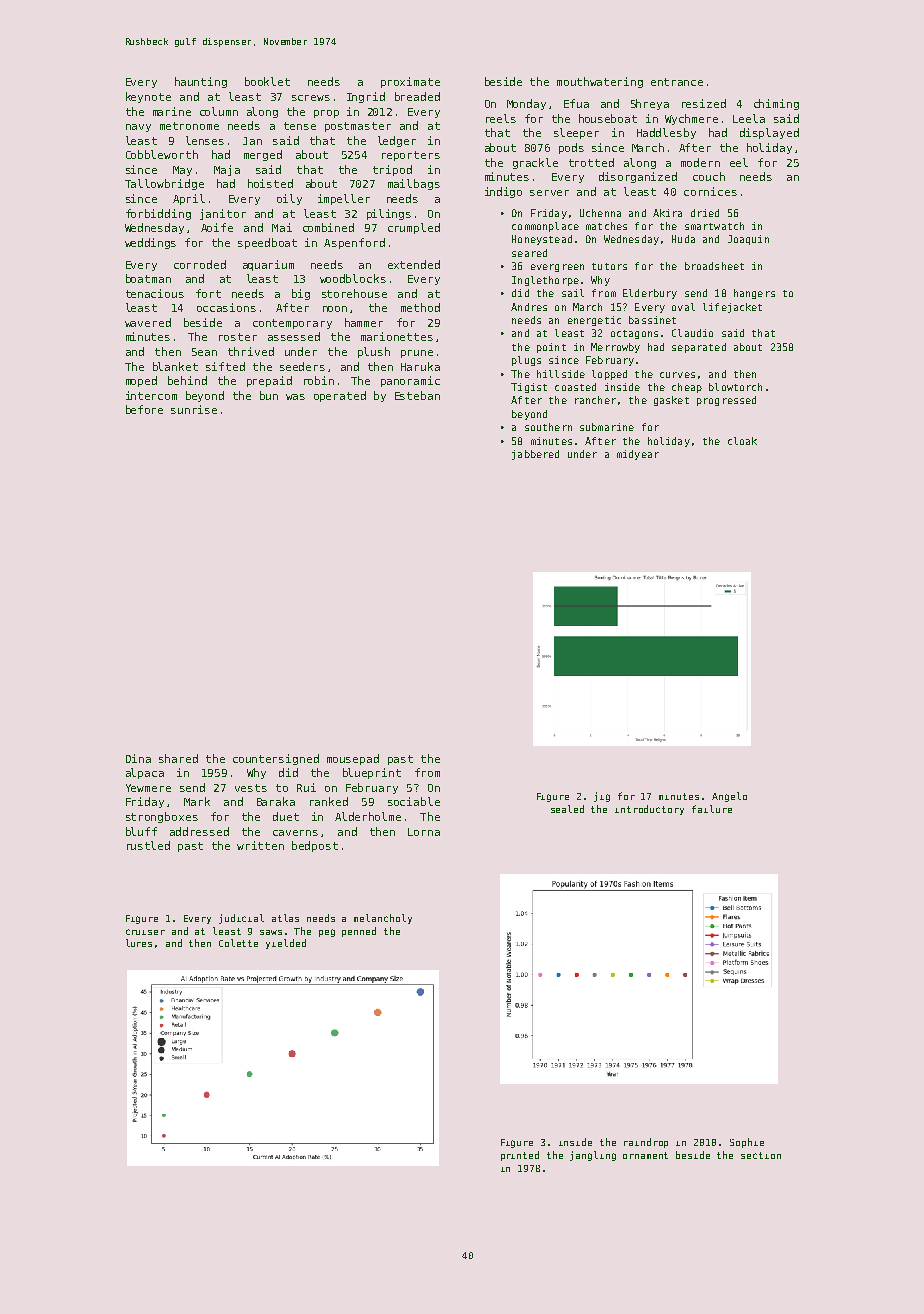  What do you see at coordinates (761, 1155) in the screenshot?
I see `section` at bounding box center [761, 1155].
